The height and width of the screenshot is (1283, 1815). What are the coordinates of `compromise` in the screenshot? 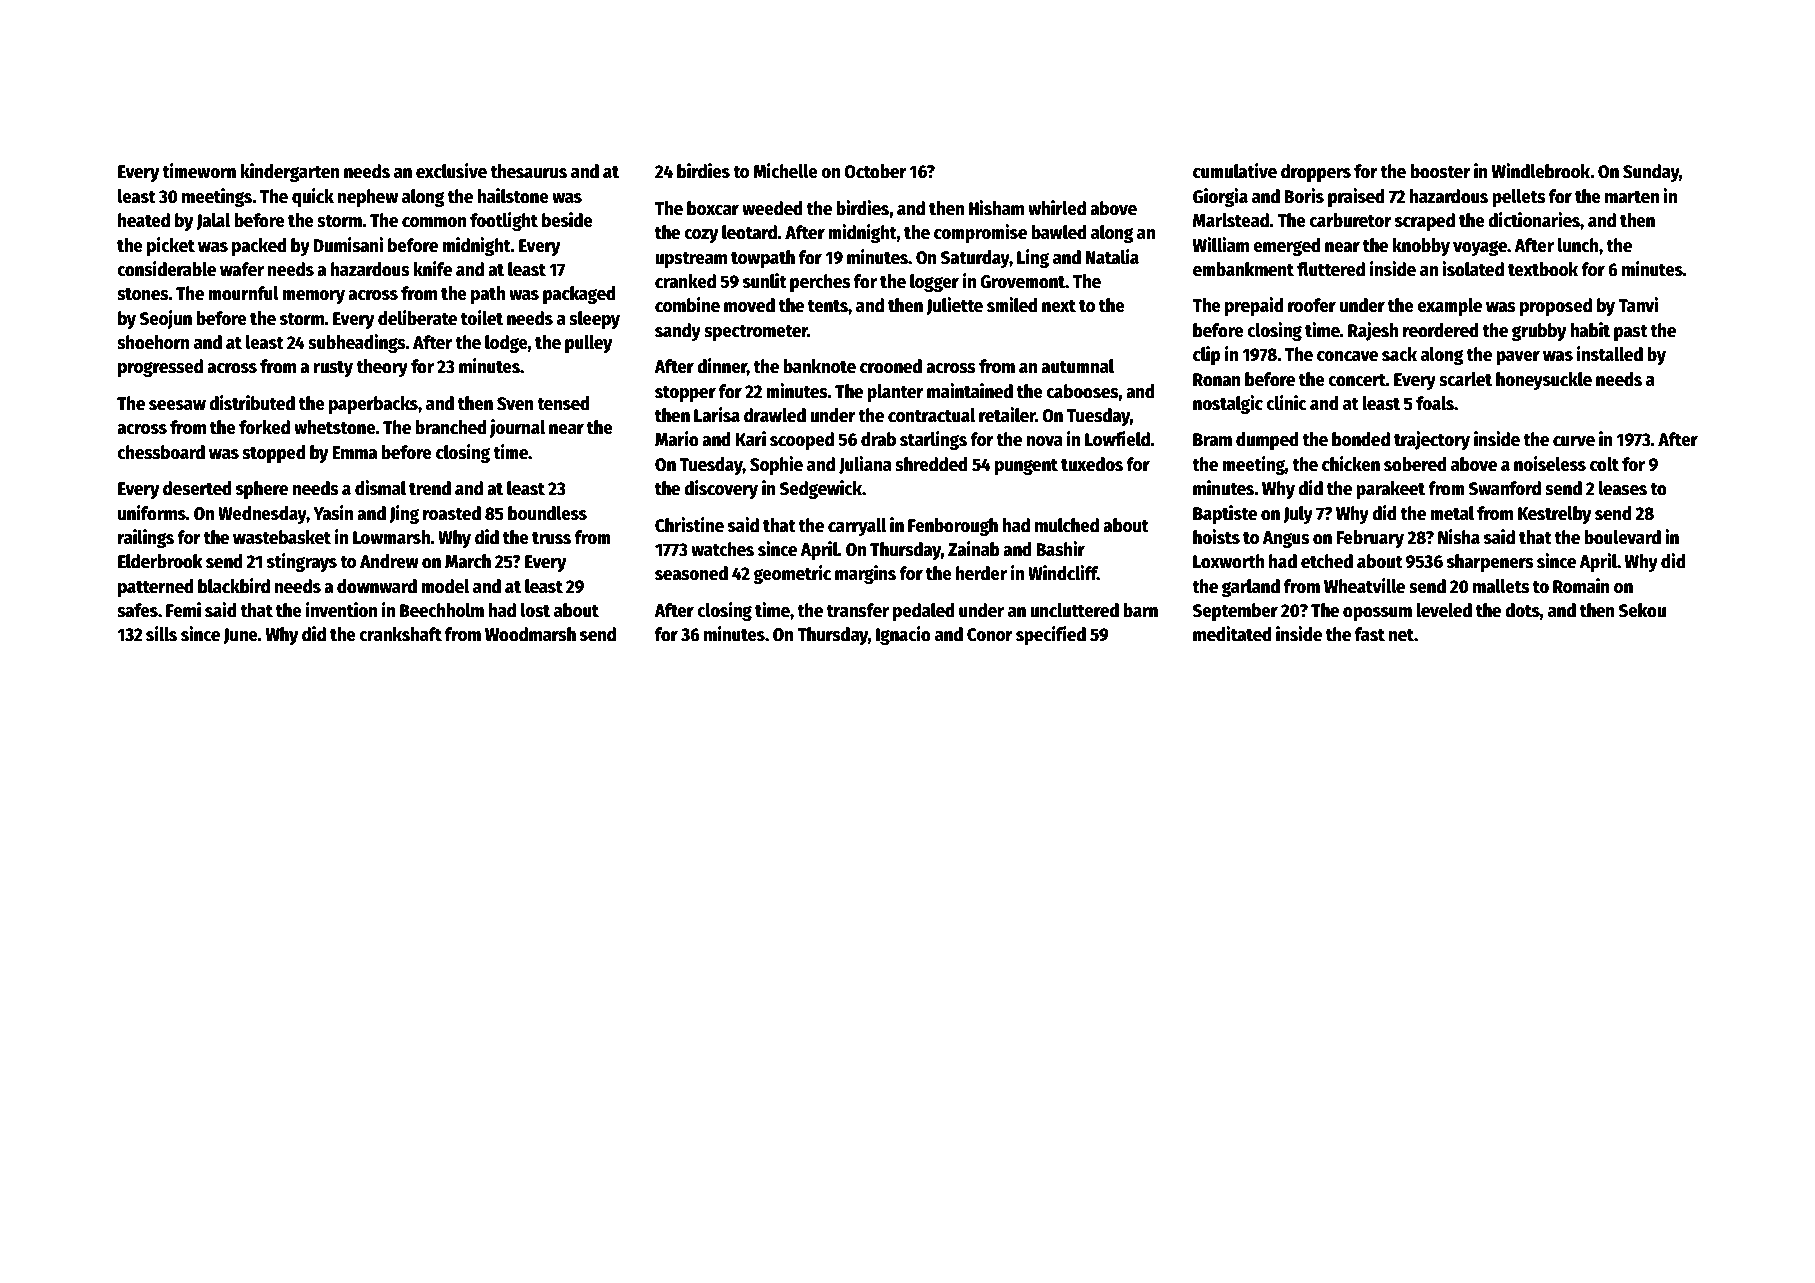 It's located at (980, 233).
